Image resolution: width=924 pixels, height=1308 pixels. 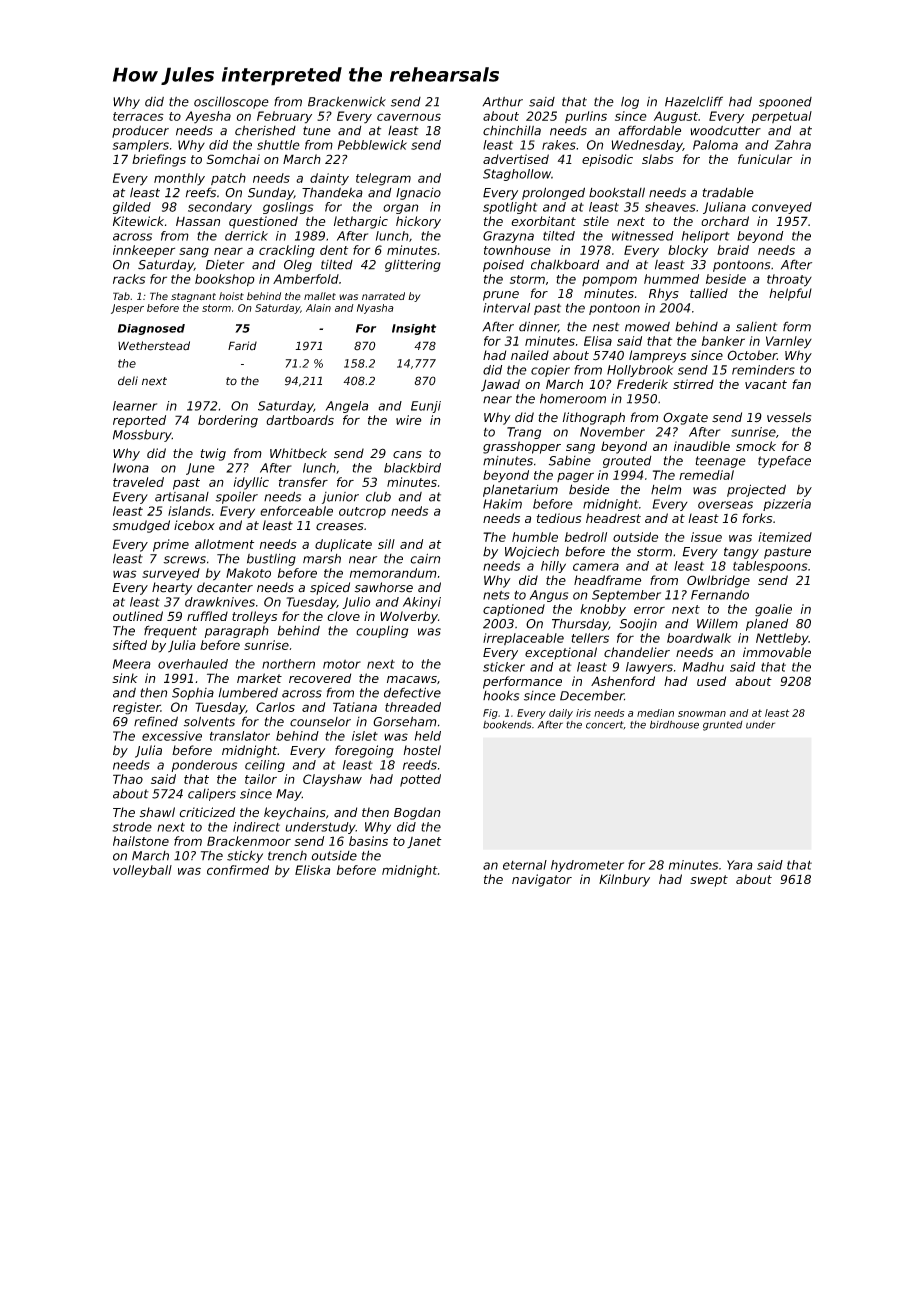 I want to click on sheaves, so click(x=670, y=207).
